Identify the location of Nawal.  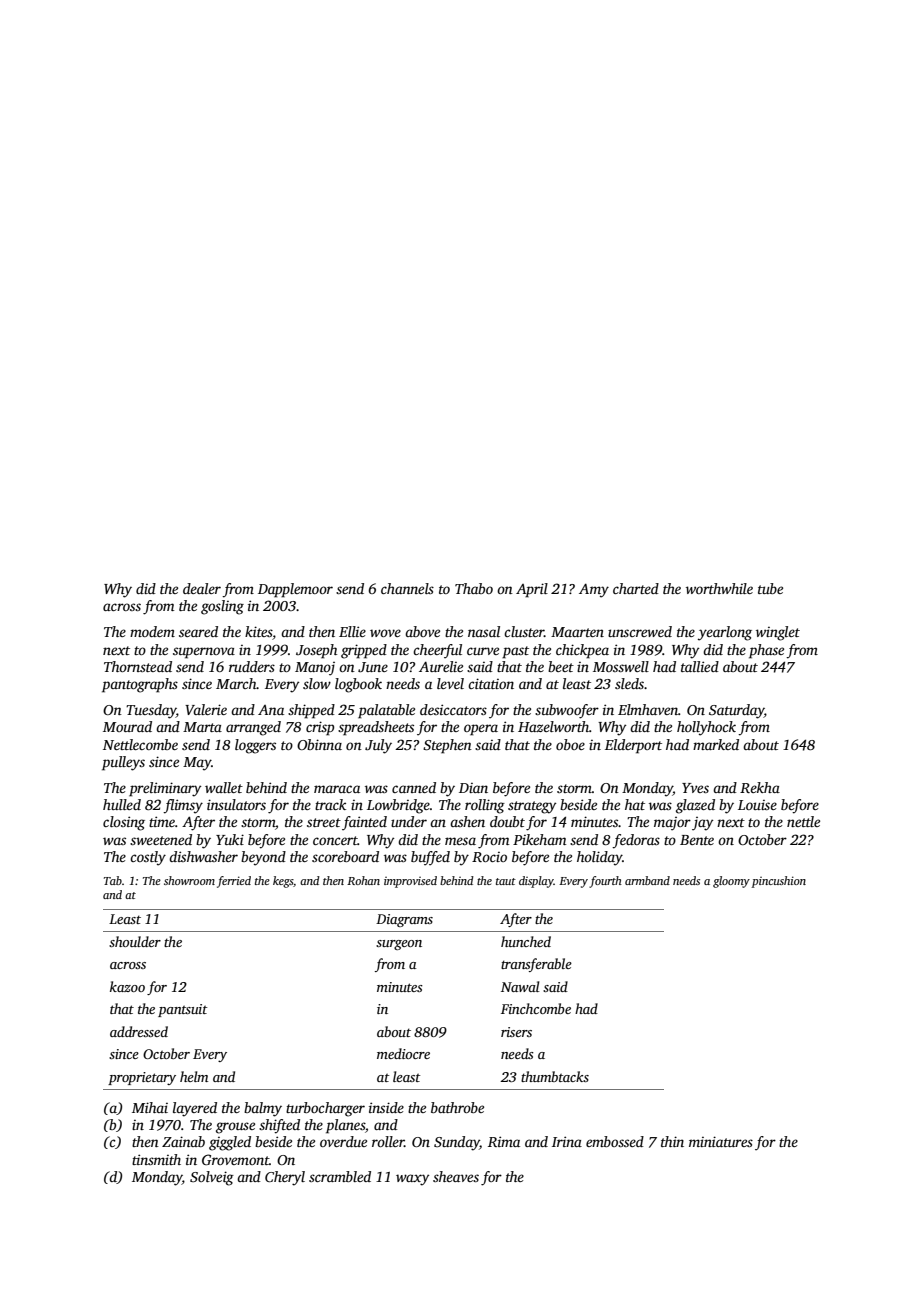
(520, 986).
